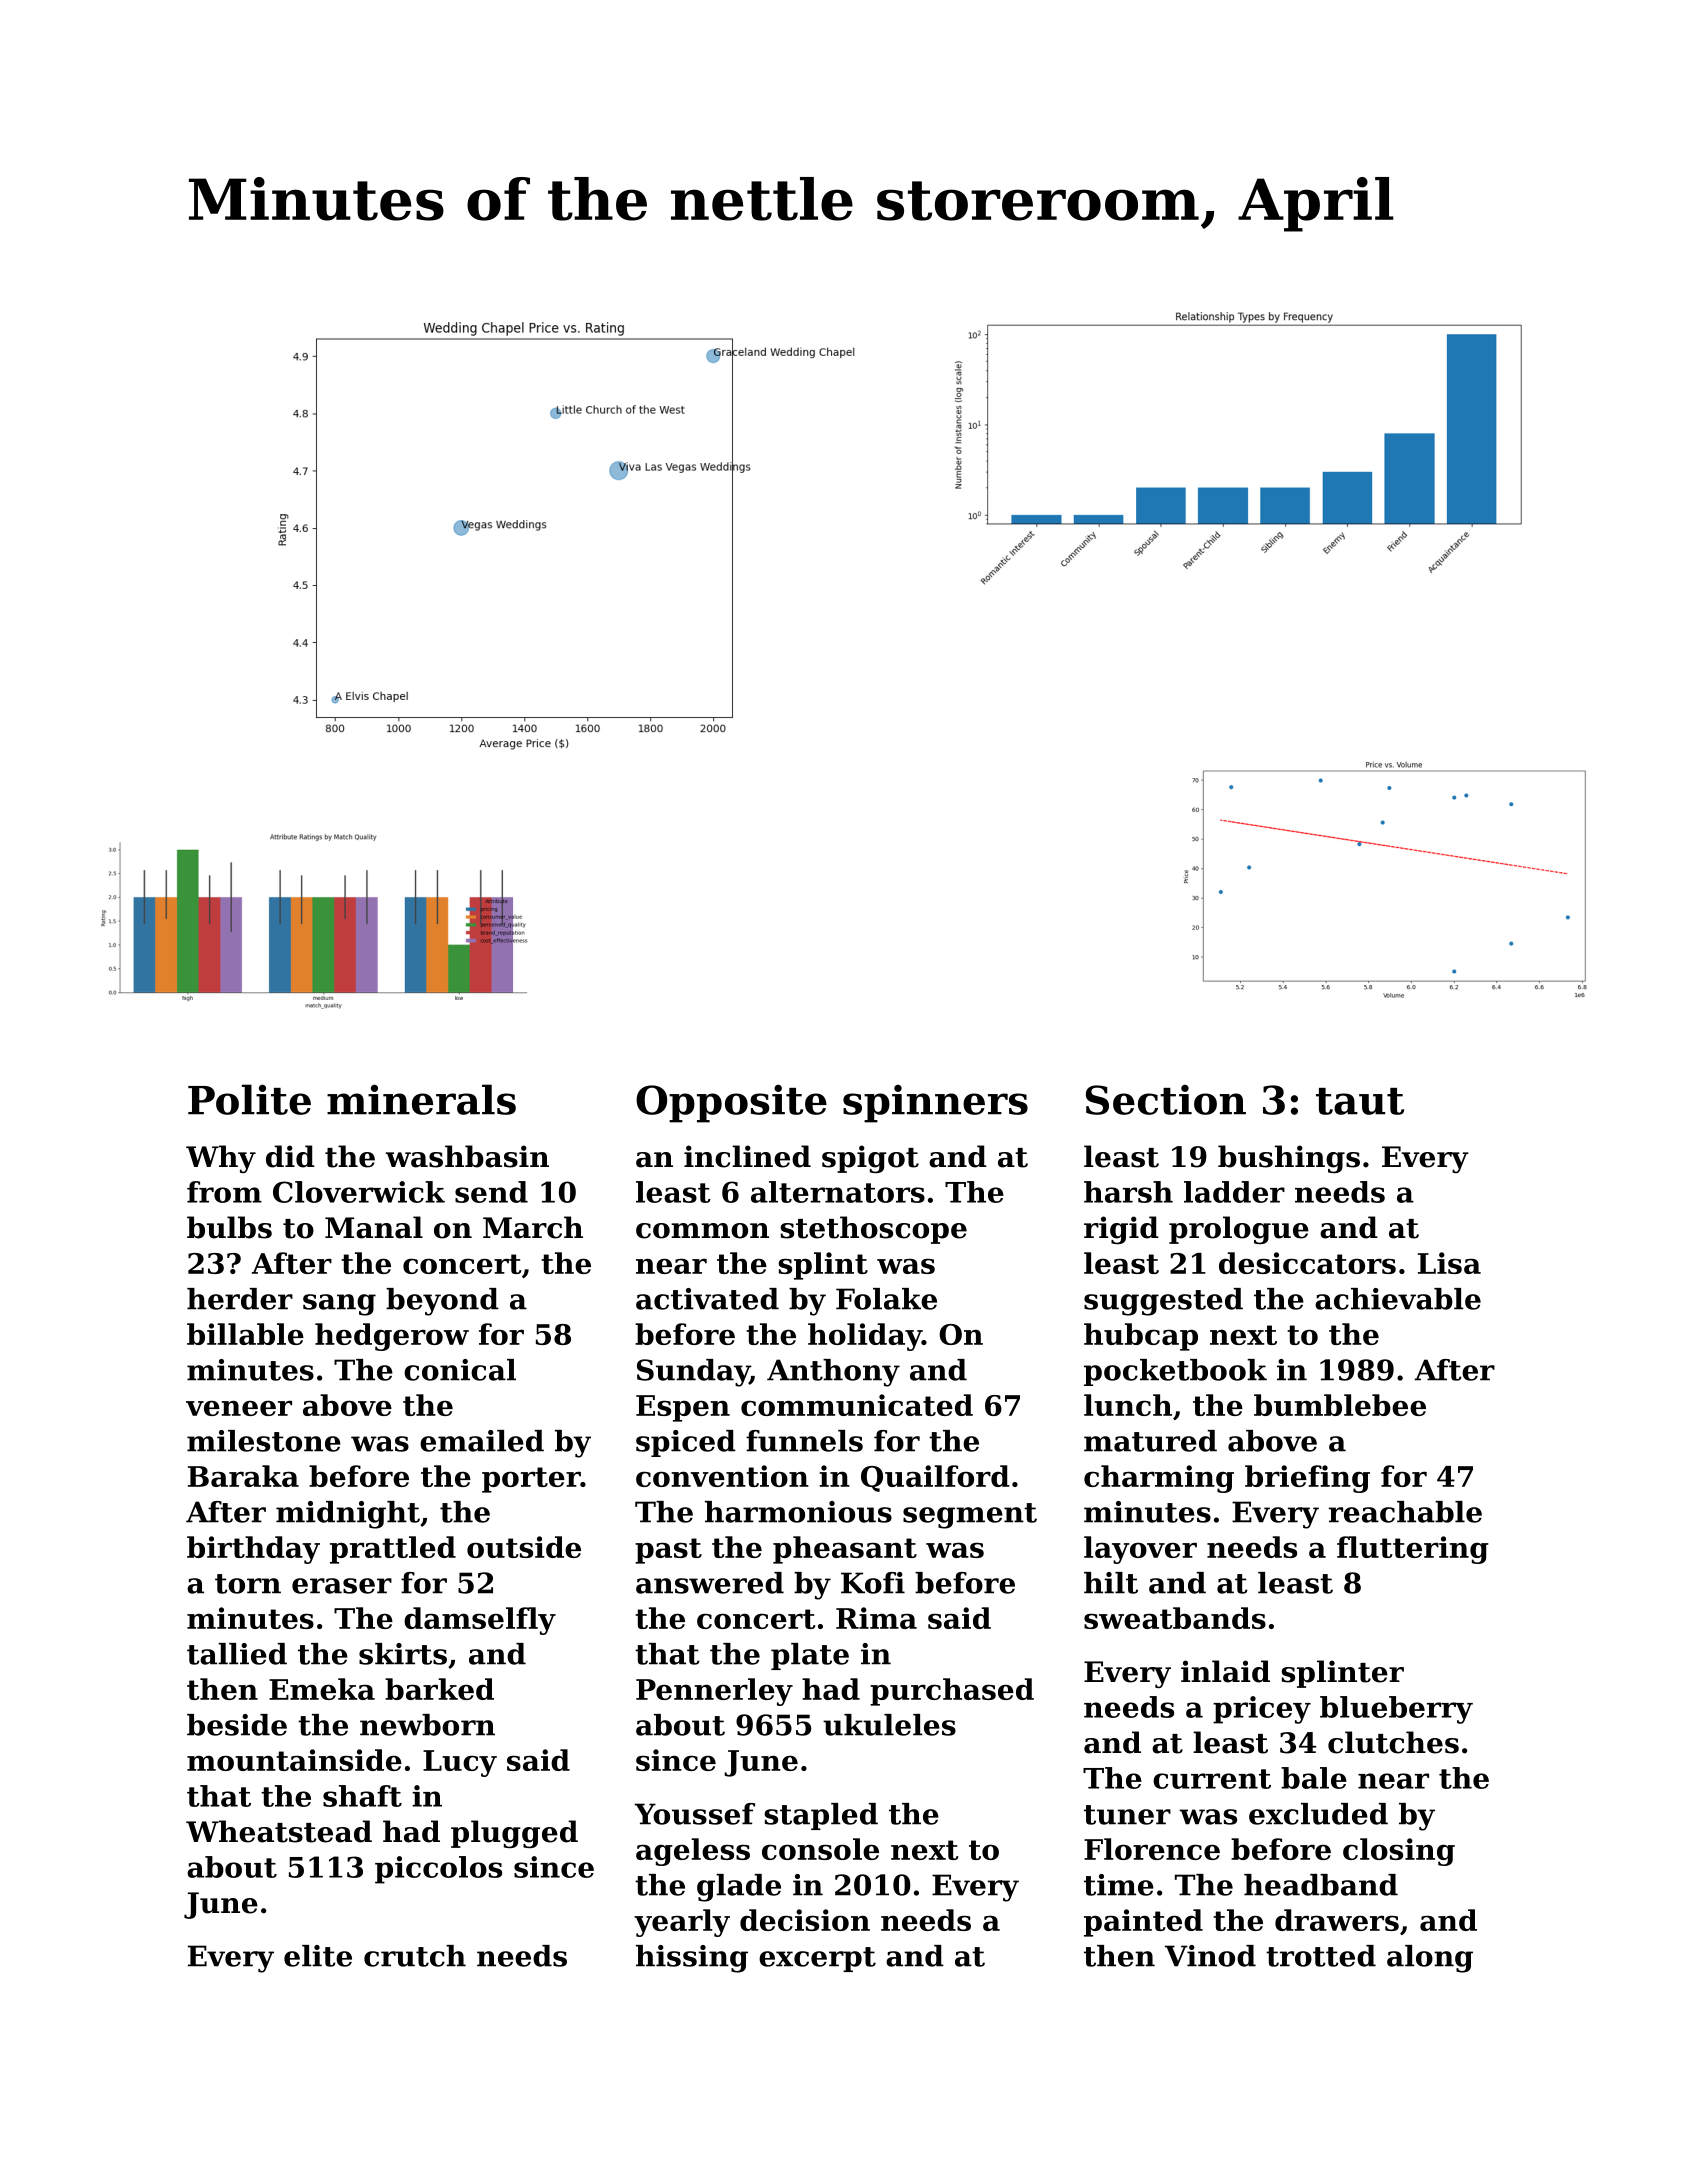 This screenshot has width=1683, height=2178. Describe the element at coordinates (243, 1476) in the screenshot. I see `Baraka` at that location.
